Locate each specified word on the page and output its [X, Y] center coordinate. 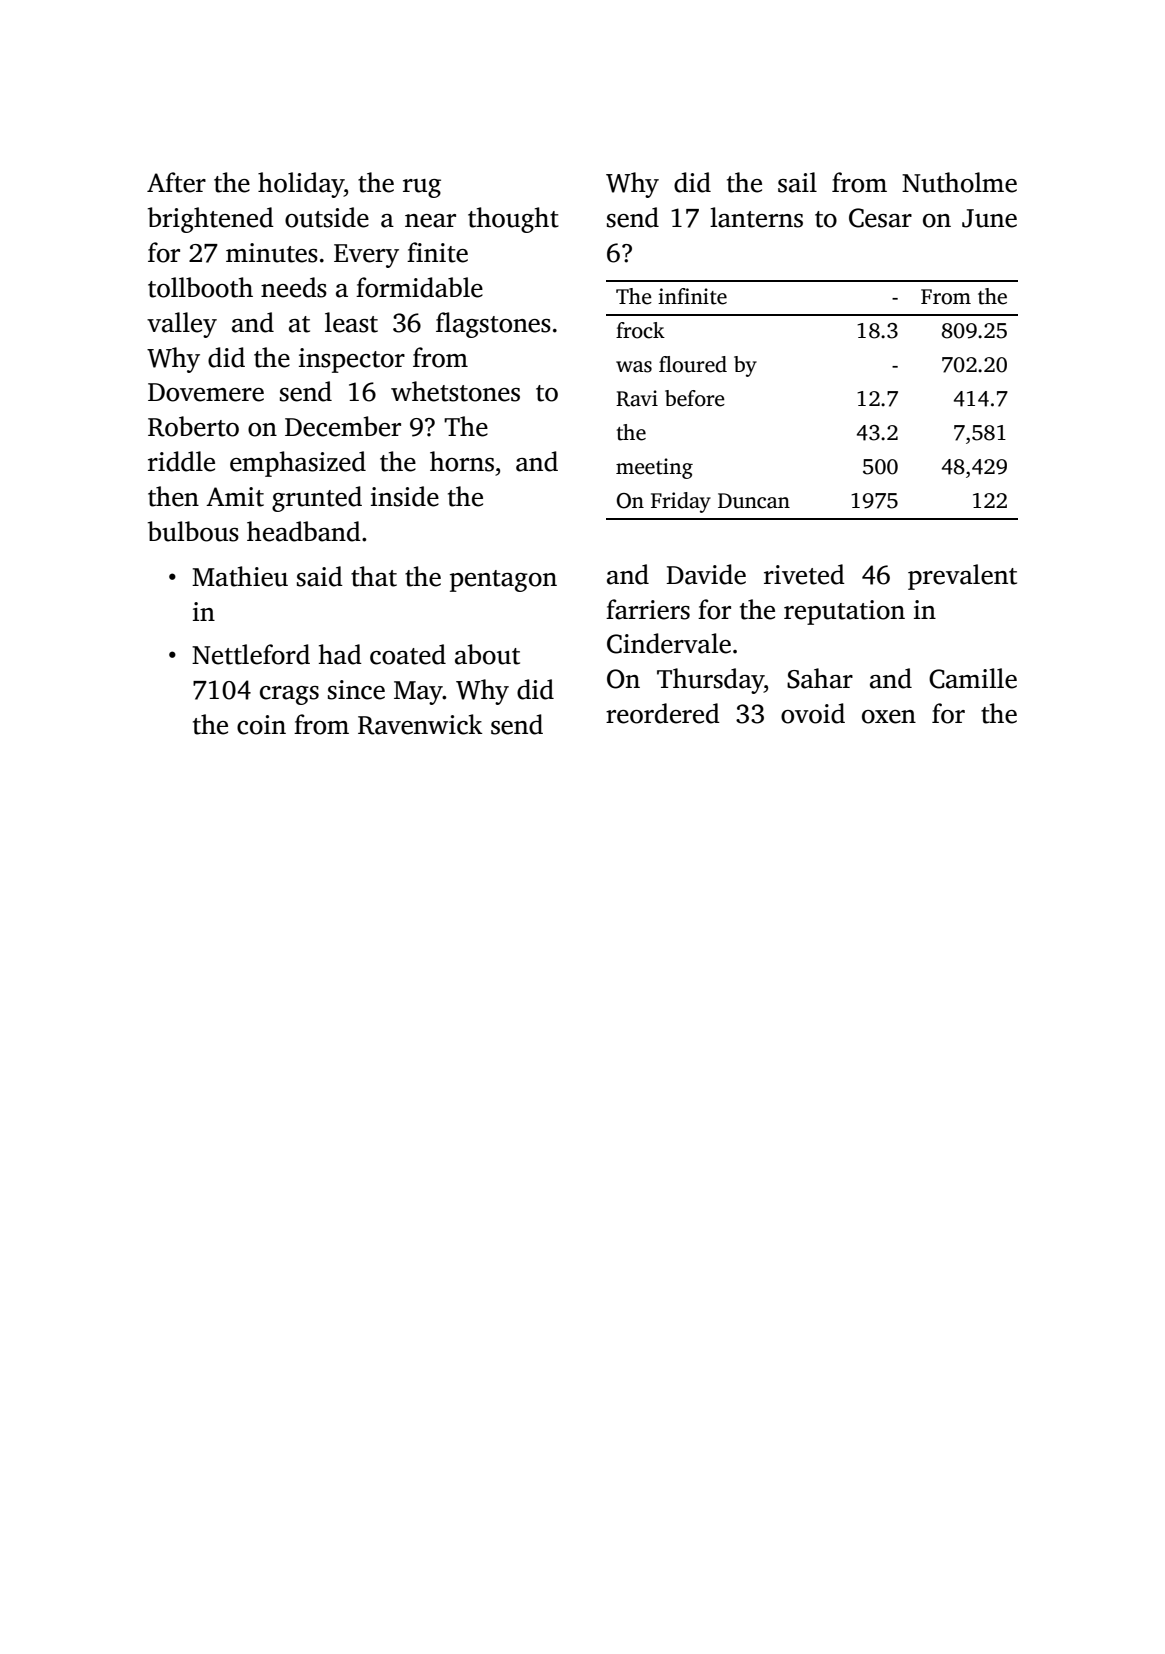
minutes [272, 253]
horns [462, 461]
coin [261, 725]
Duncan [754, 501]
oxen [889, 717]
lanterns [756, 217]
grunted [317, 499]
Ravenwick [420, 724]
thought [513, 220]
